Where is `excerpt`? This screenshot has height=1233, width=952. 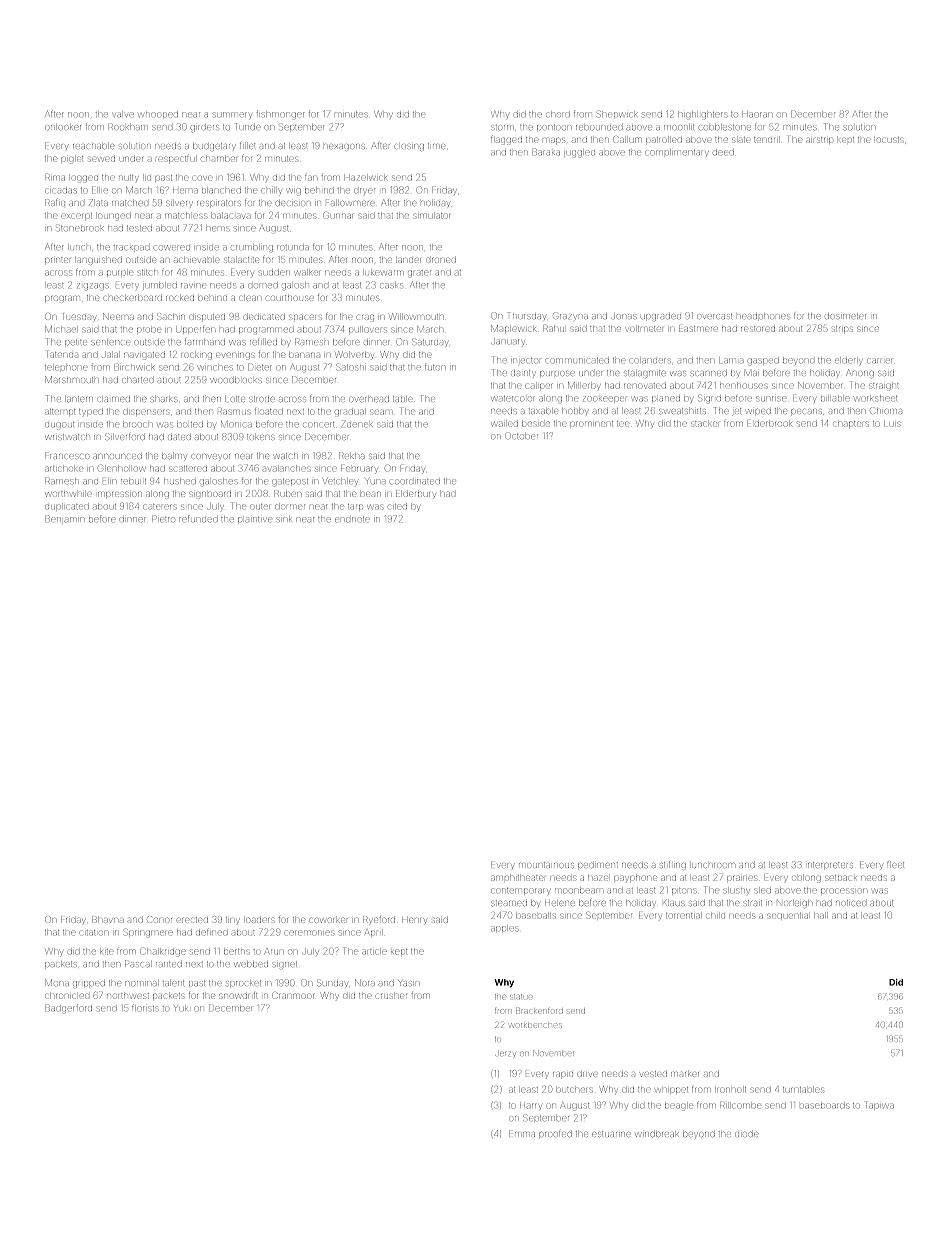
excerpt is located at coordinates (76, 216).
